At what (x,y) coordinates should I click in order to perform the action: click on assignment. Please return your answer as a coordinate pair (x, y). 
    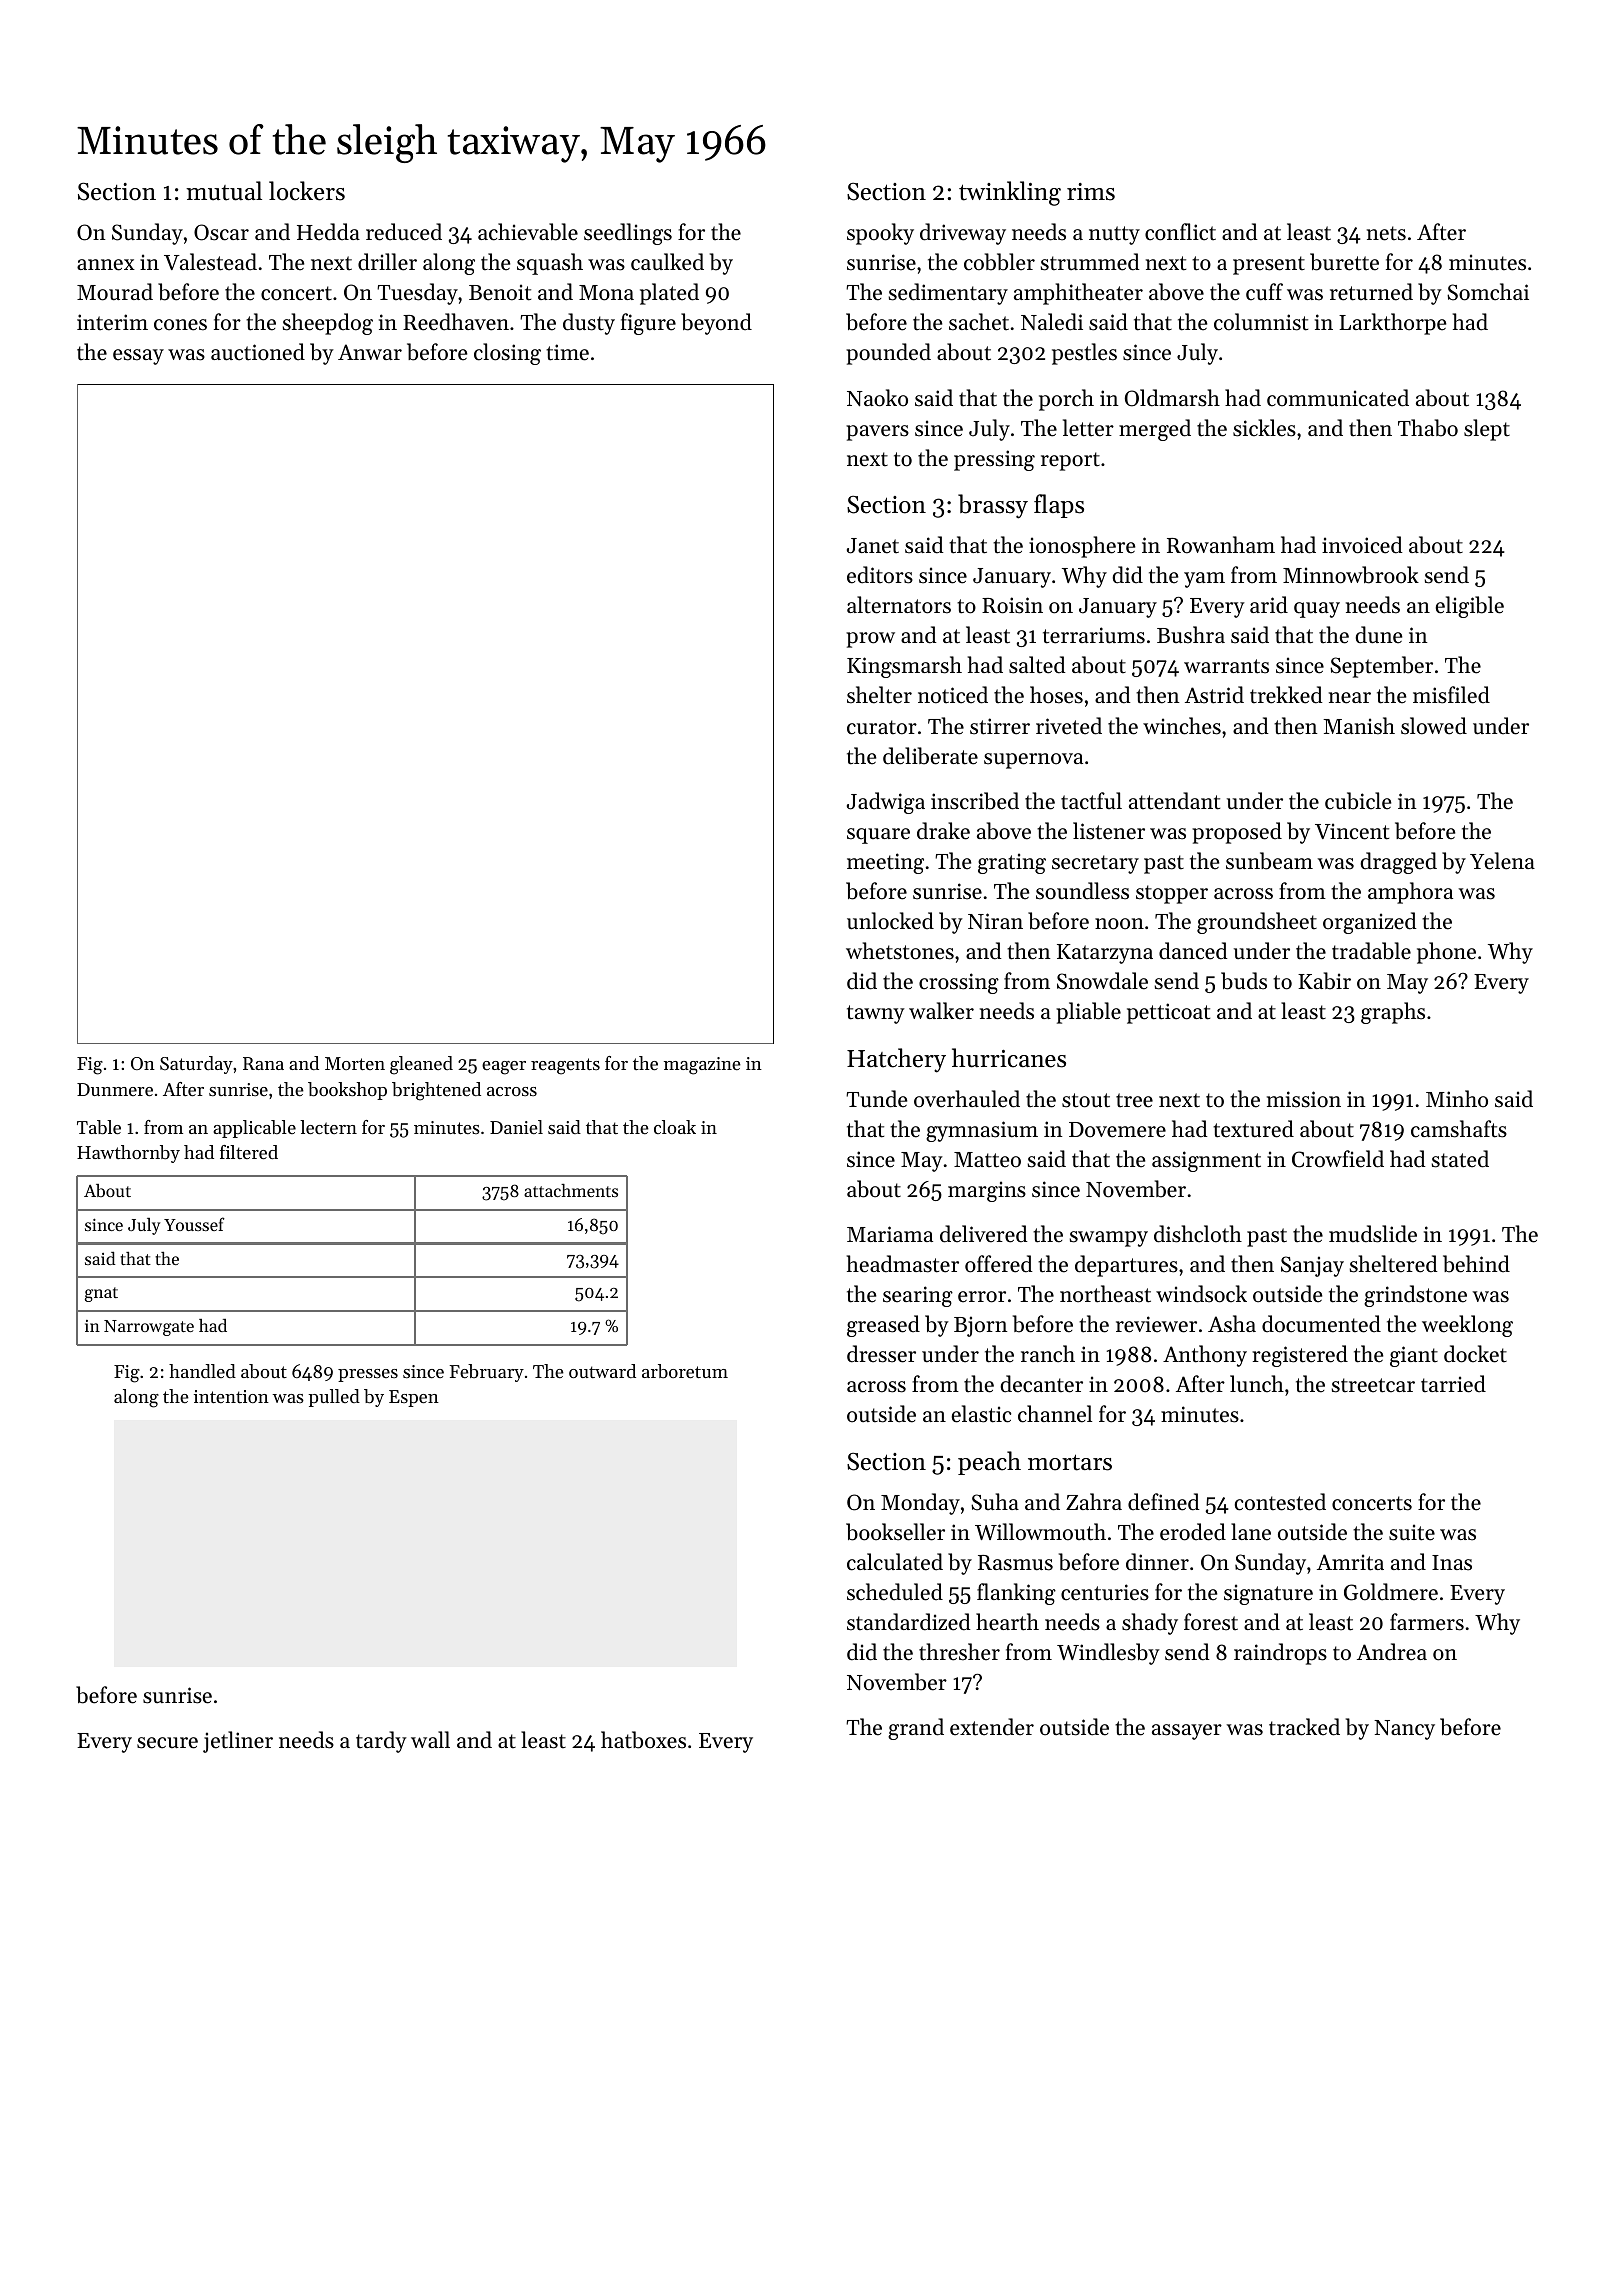
    Looking at the image, I should click on (1206, 1161).
